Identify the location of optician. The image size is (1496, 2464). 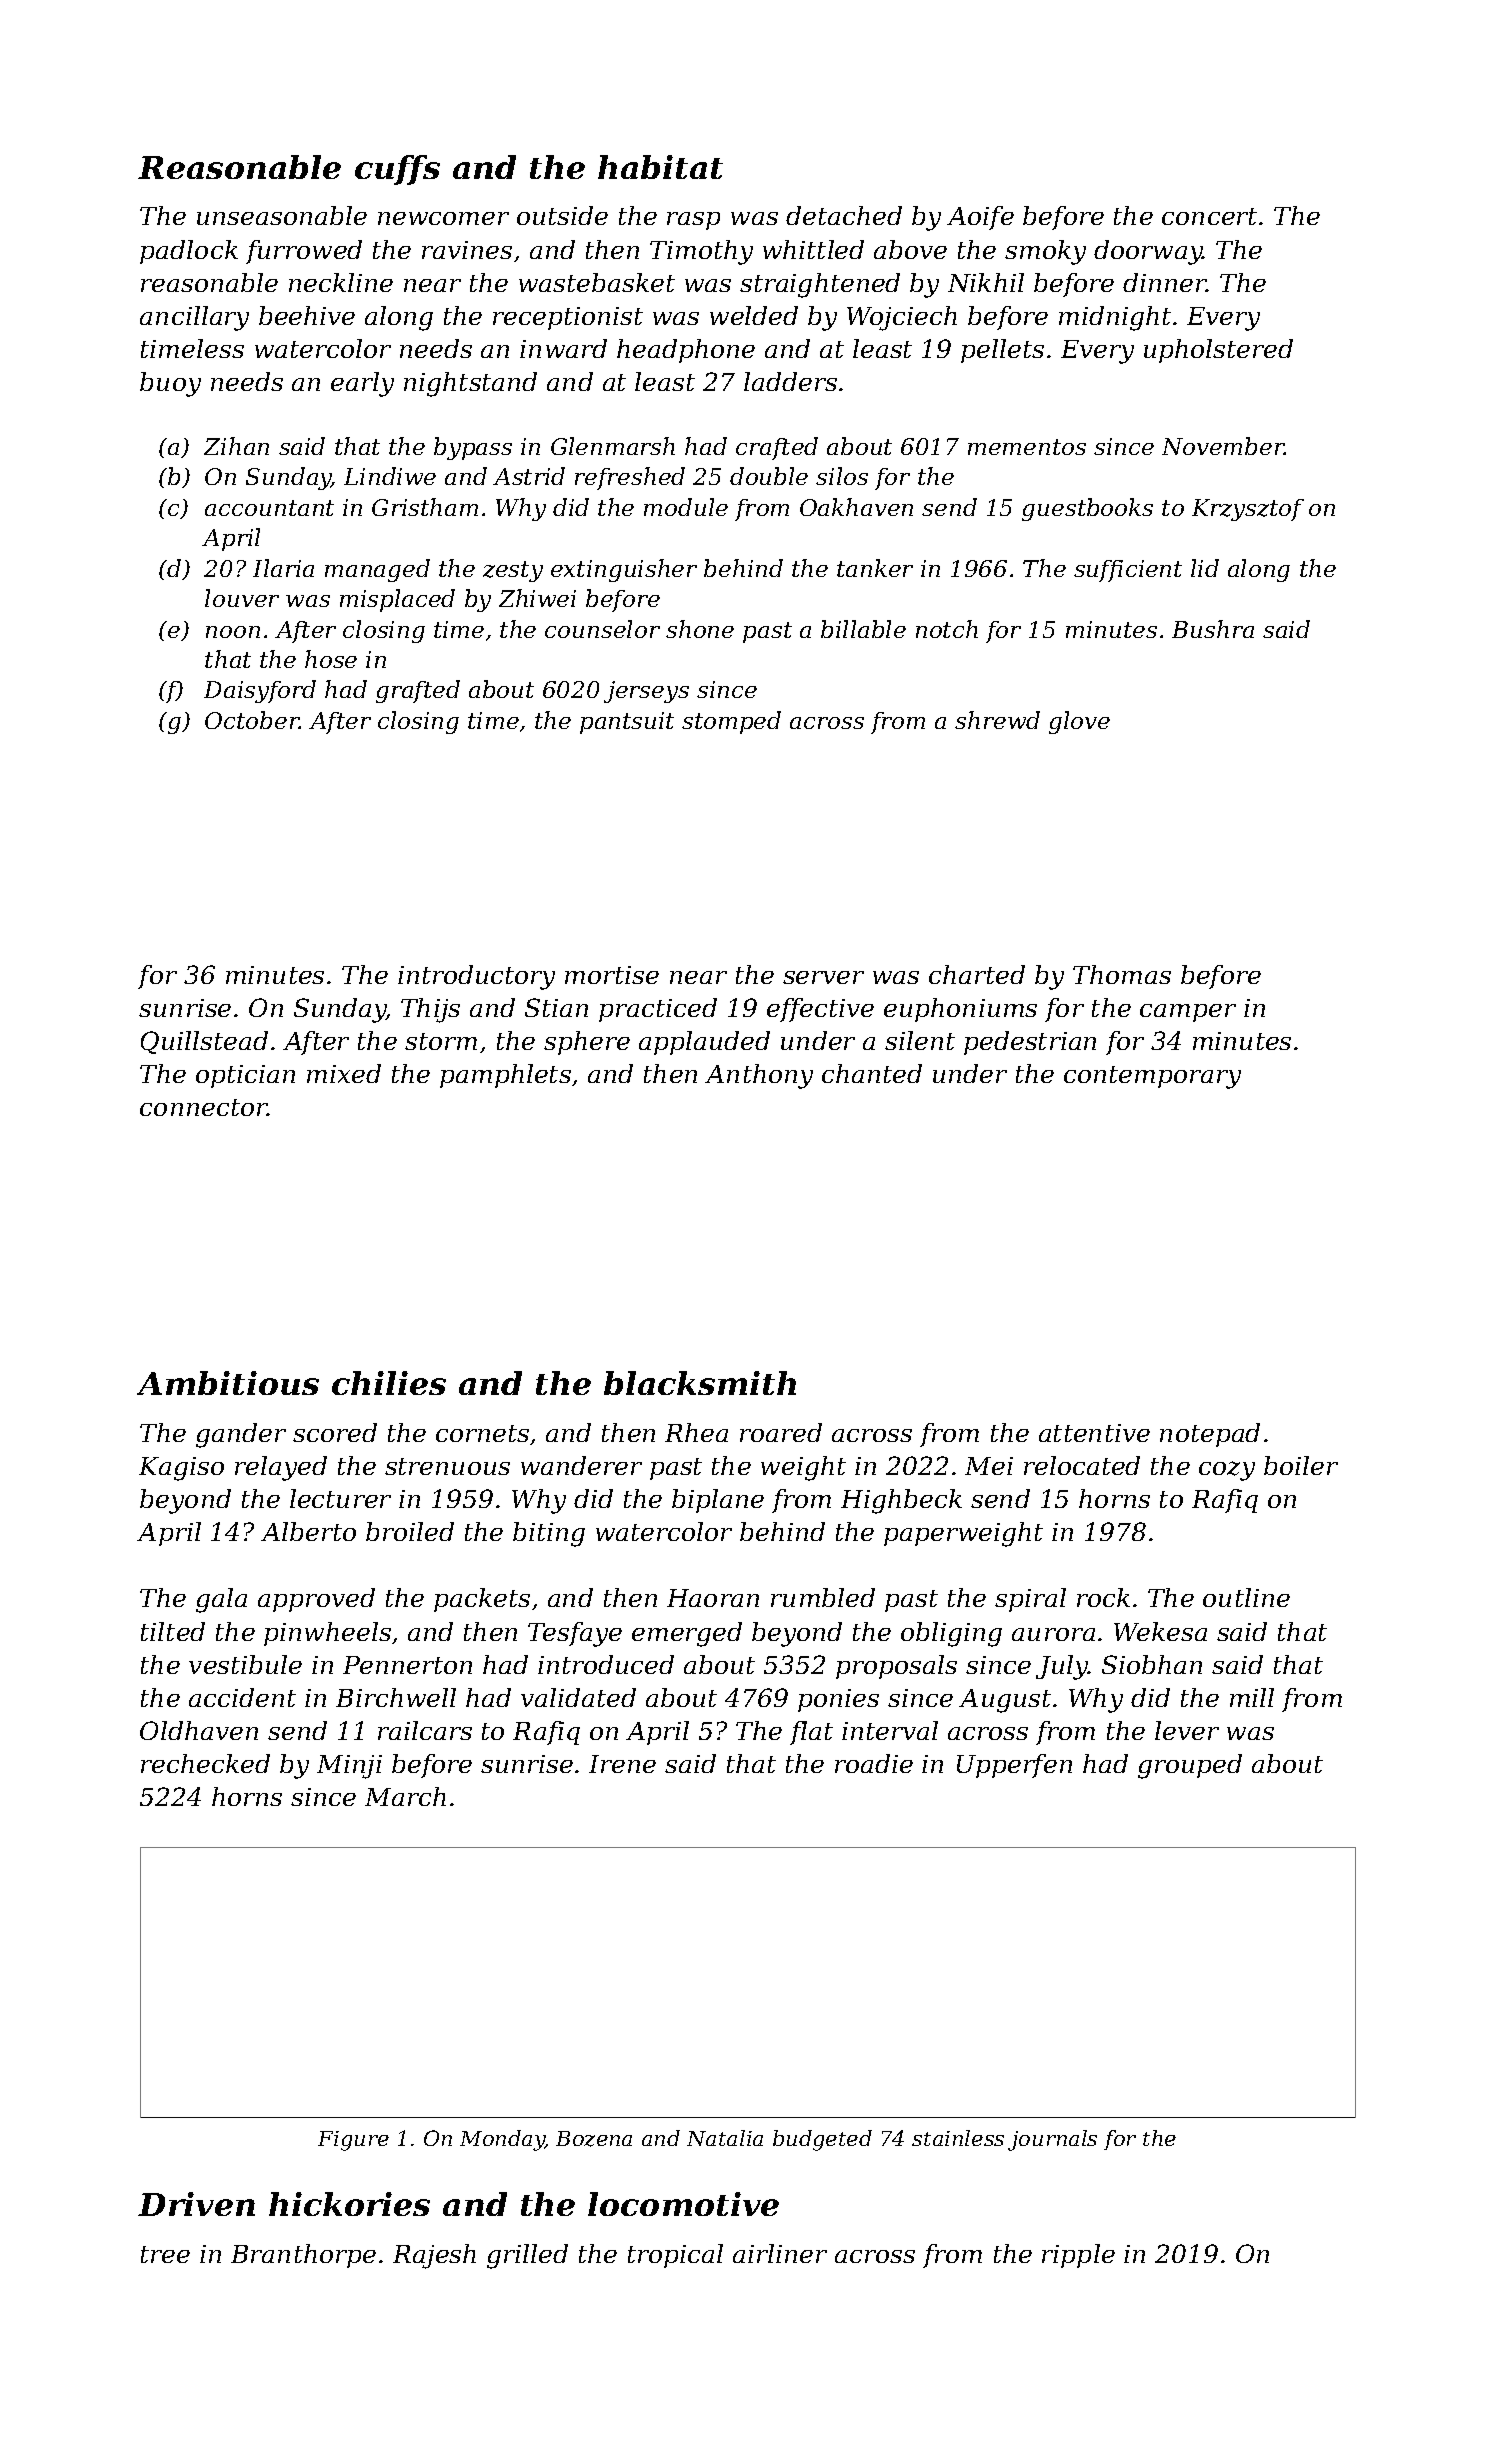
(245, 1076).
